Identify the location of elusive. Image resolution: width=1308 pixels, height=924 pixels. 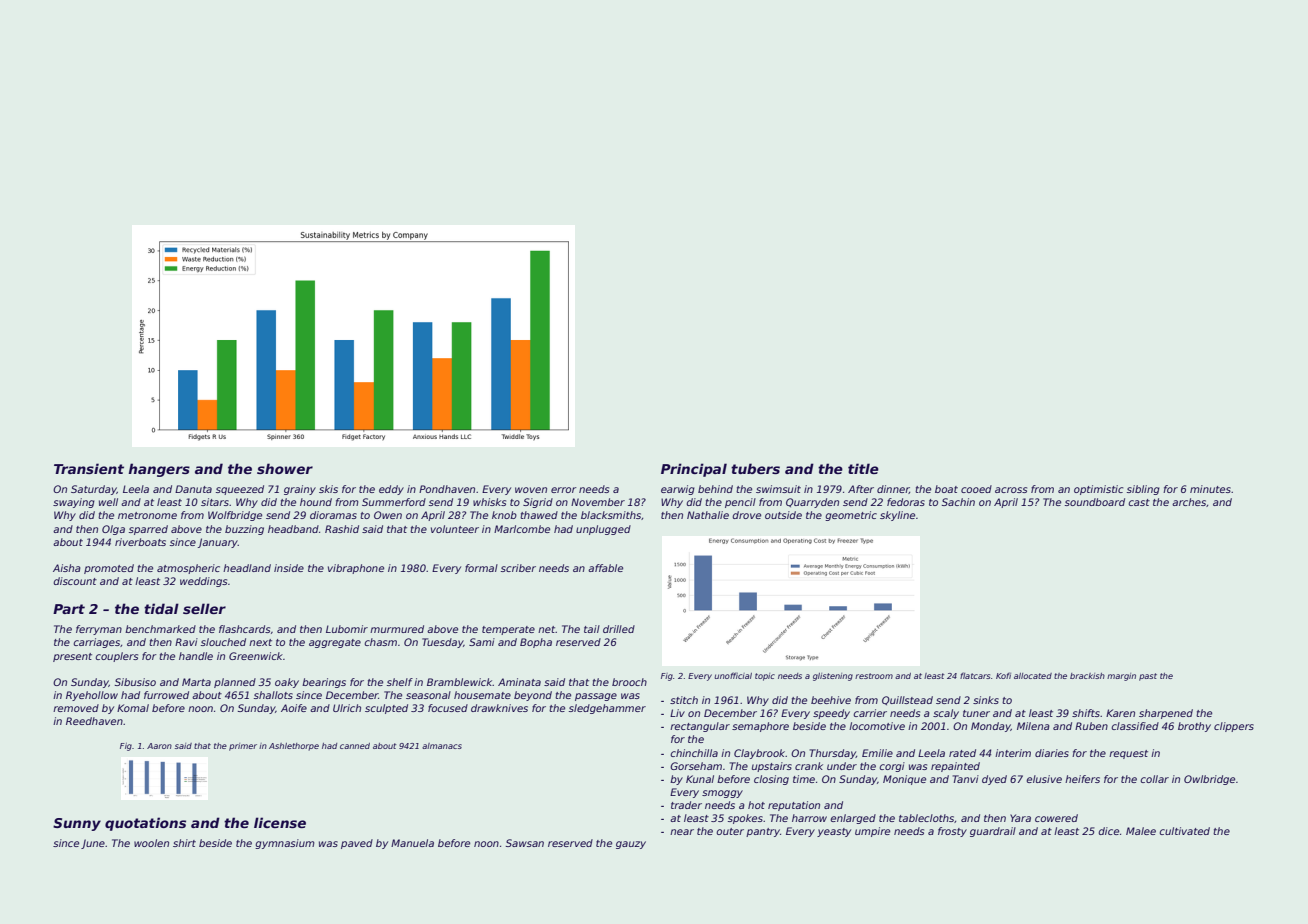
(1044, 779).
